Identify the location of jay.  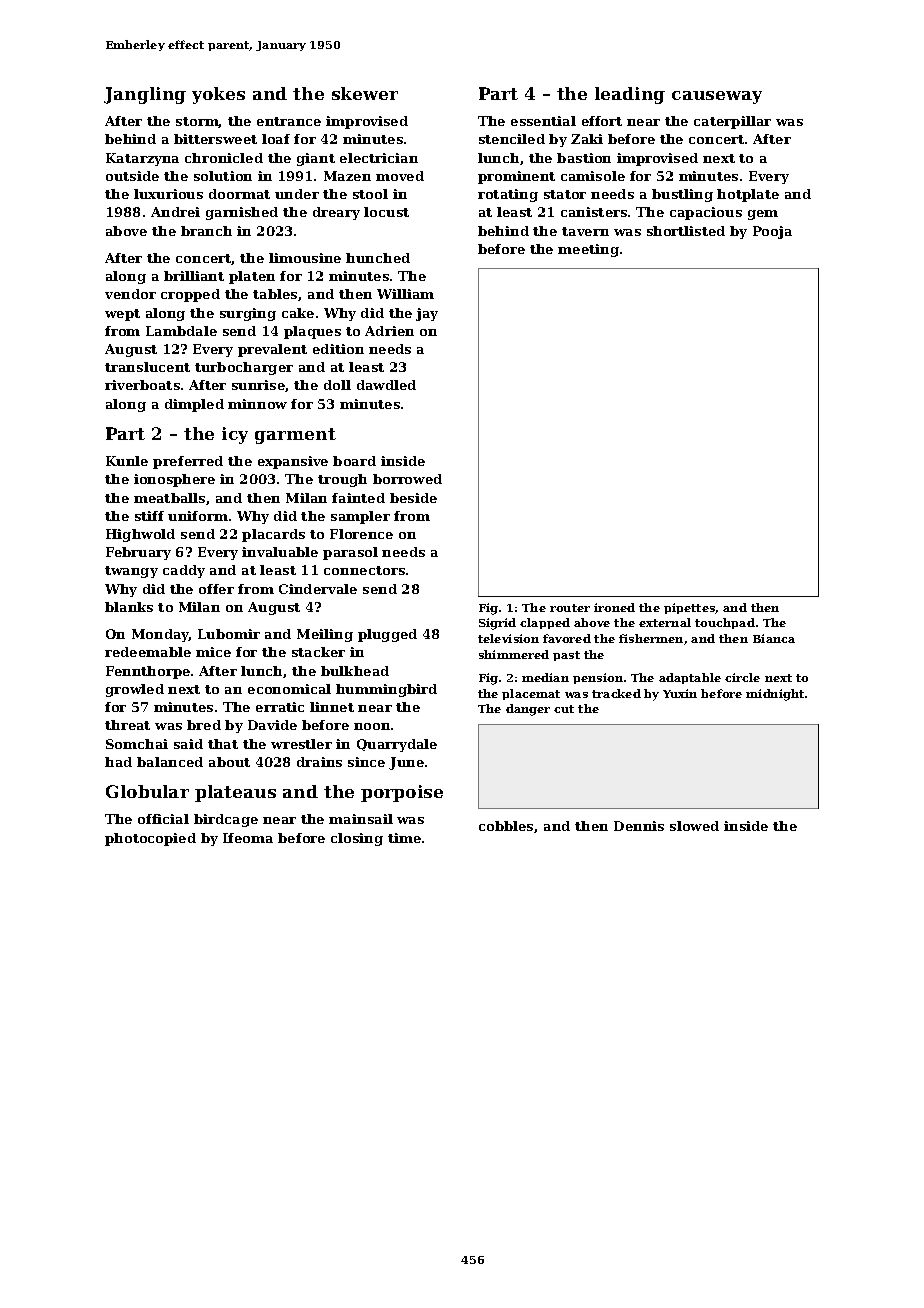
(427, 314).
